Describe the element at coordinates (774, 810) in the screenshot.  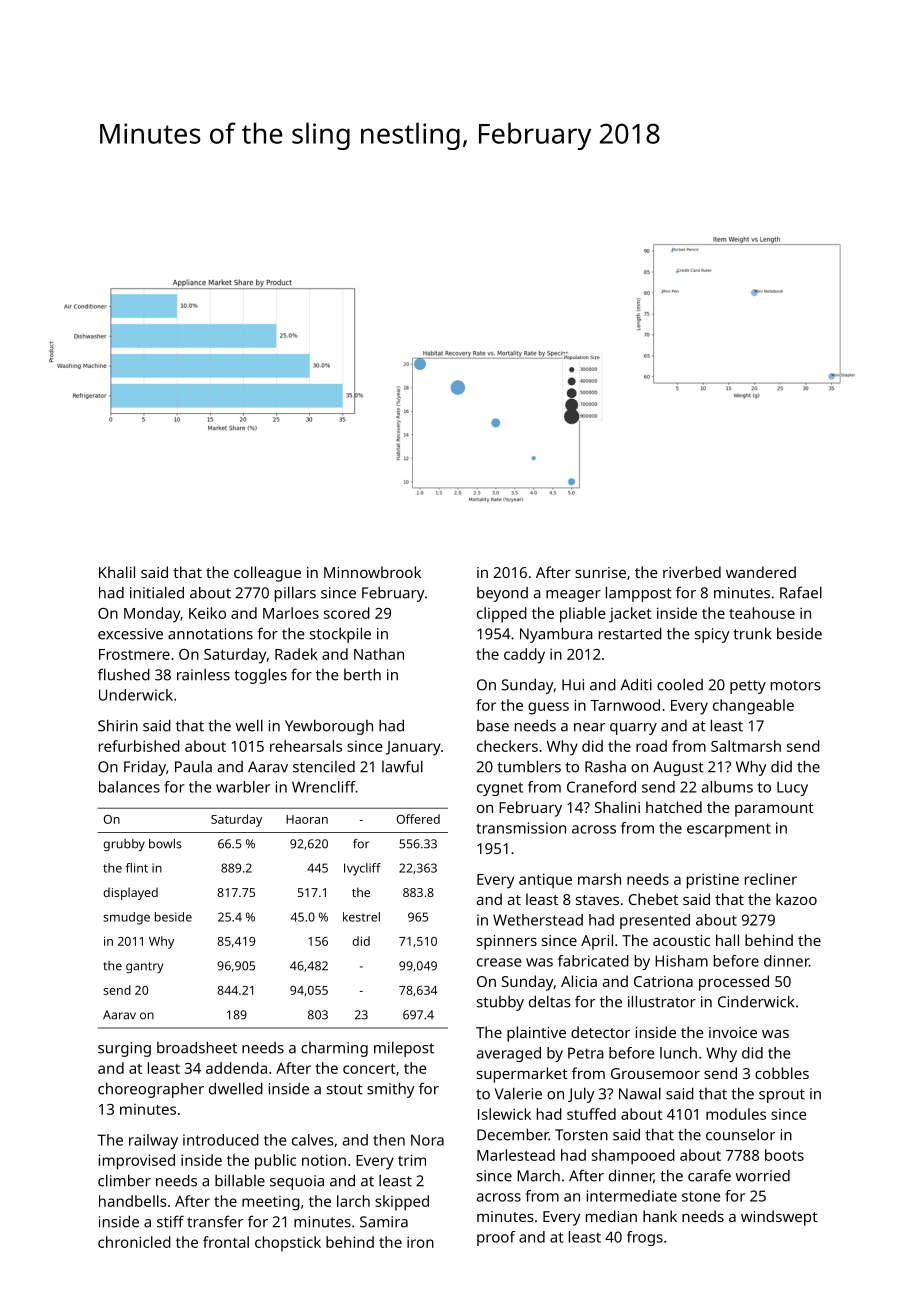
I see `paramount` at that location.
